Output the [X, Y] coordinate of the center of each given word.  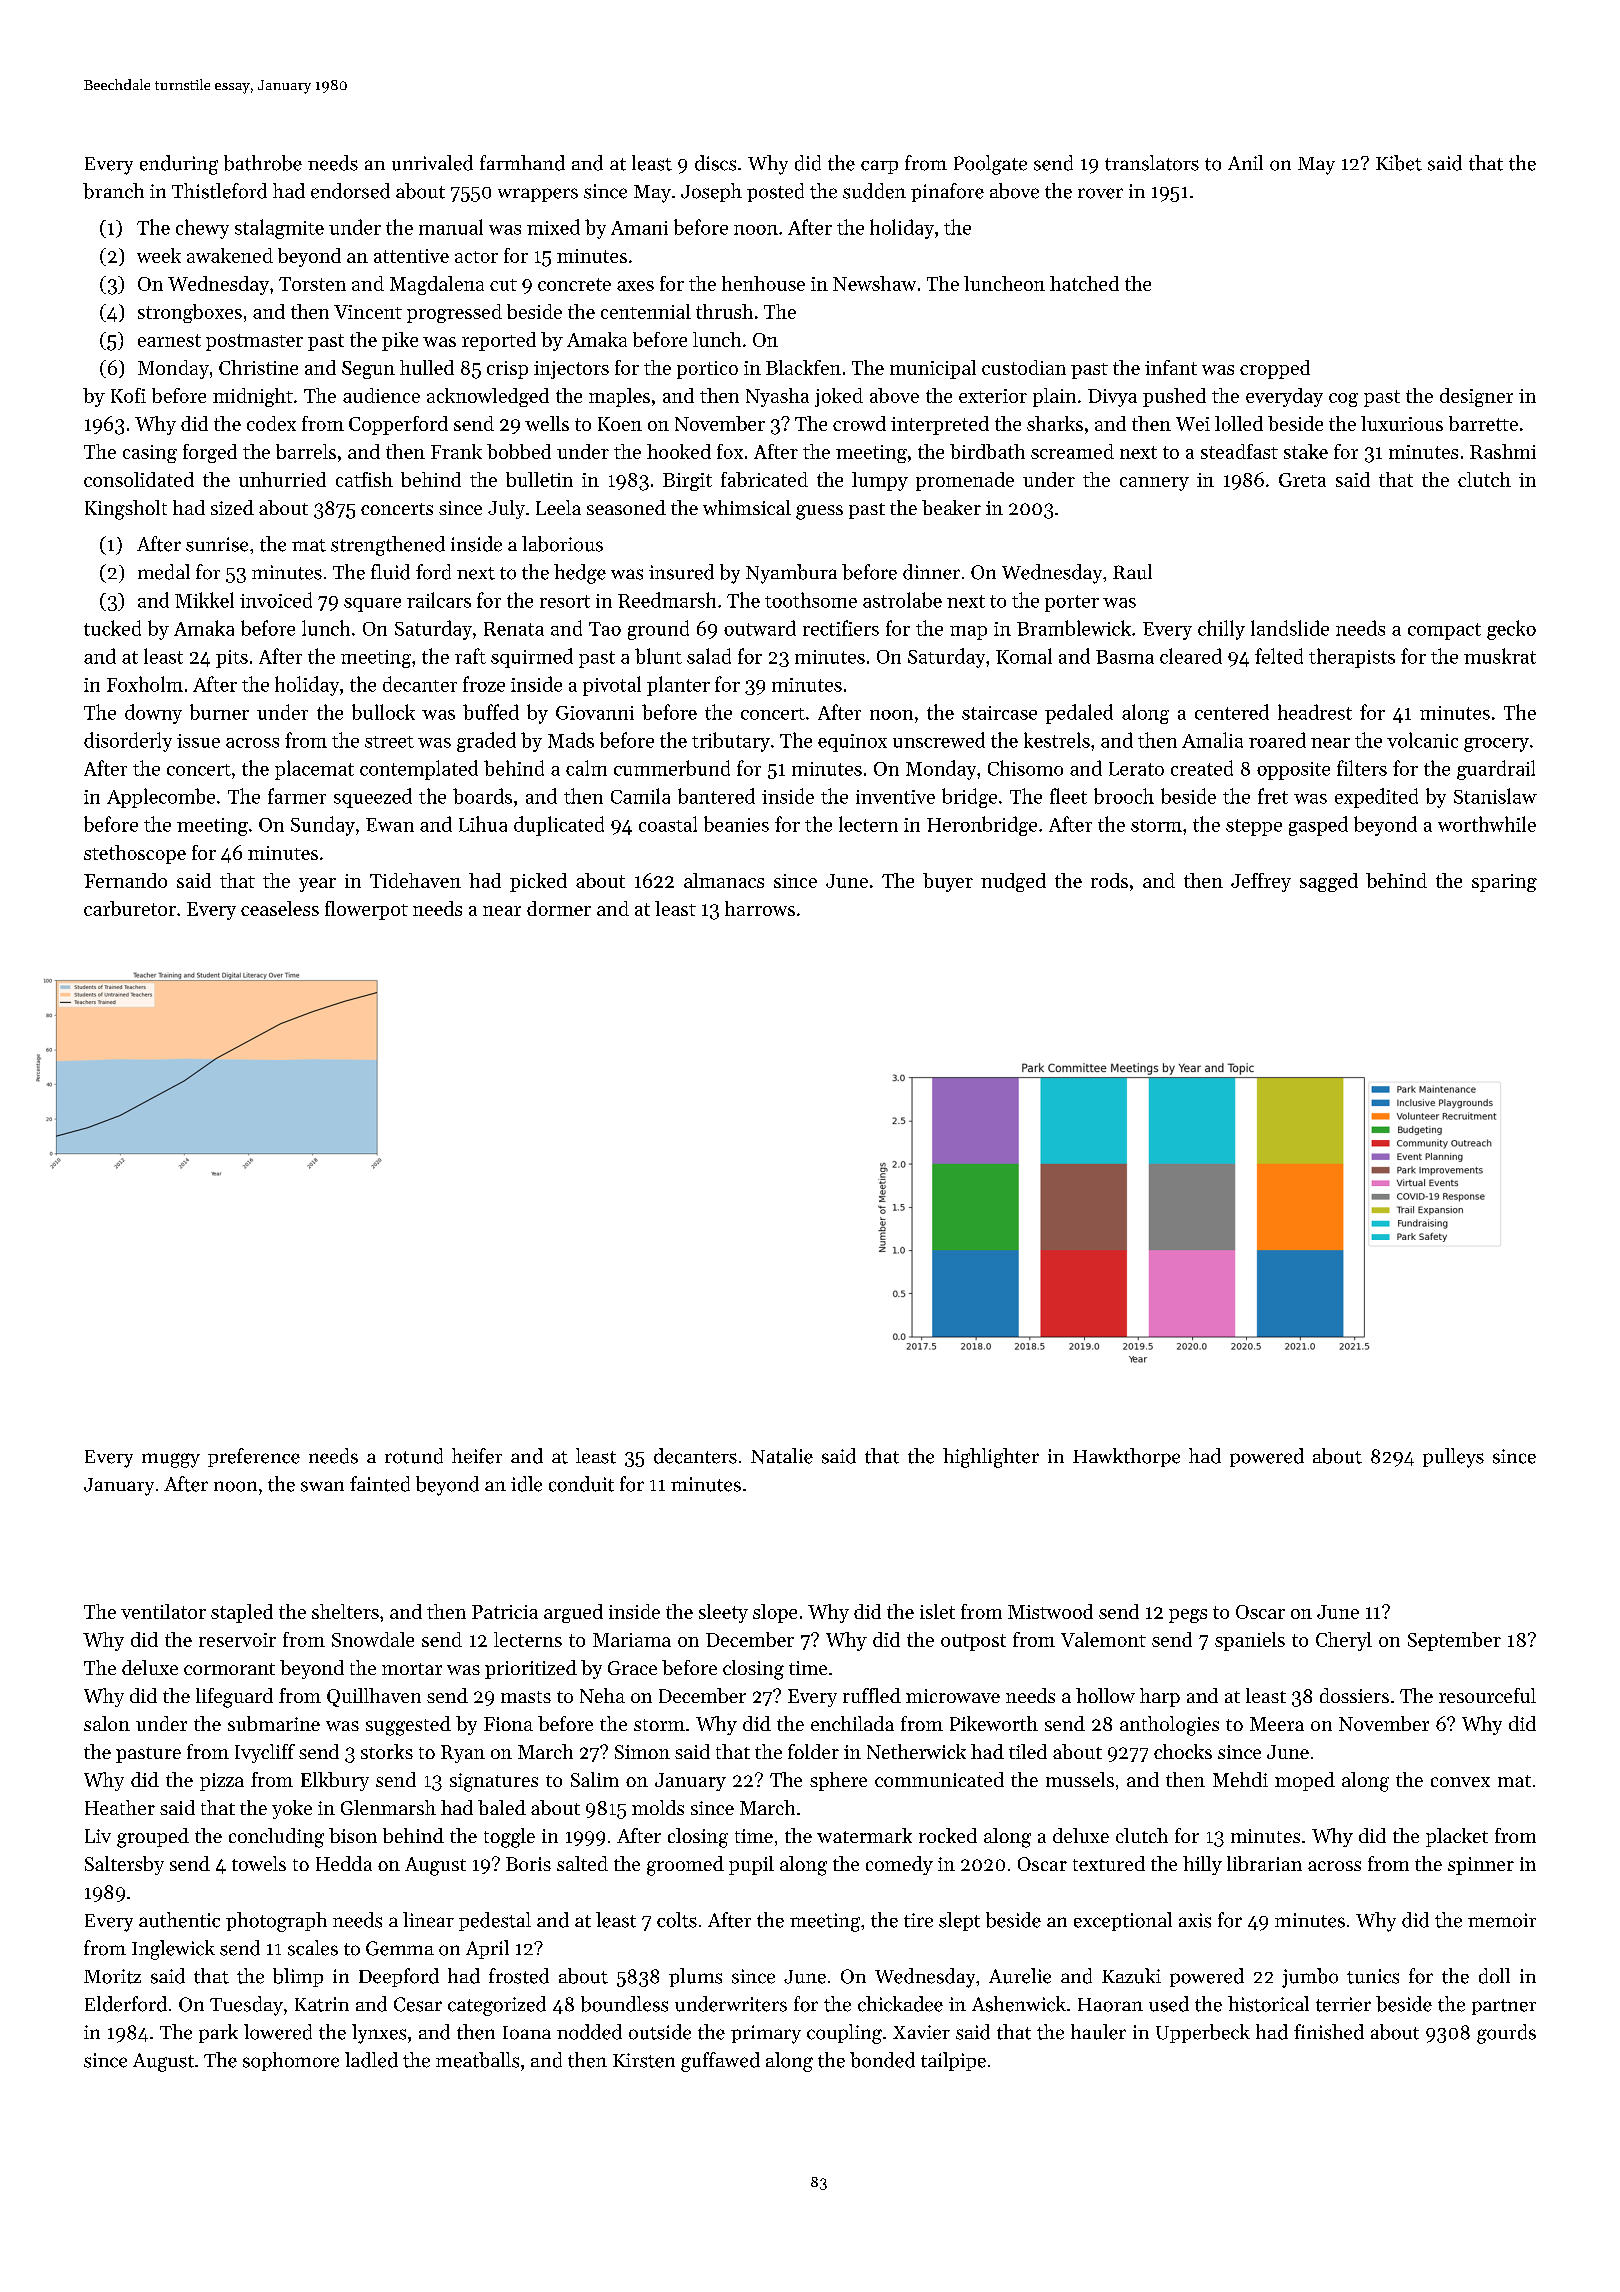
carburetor [130, 908]
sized [232, 507]
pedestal [495, 1921]
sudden [874, 191]
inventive [895, 797]
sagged [1329, 882]
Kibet [1399, 163]
